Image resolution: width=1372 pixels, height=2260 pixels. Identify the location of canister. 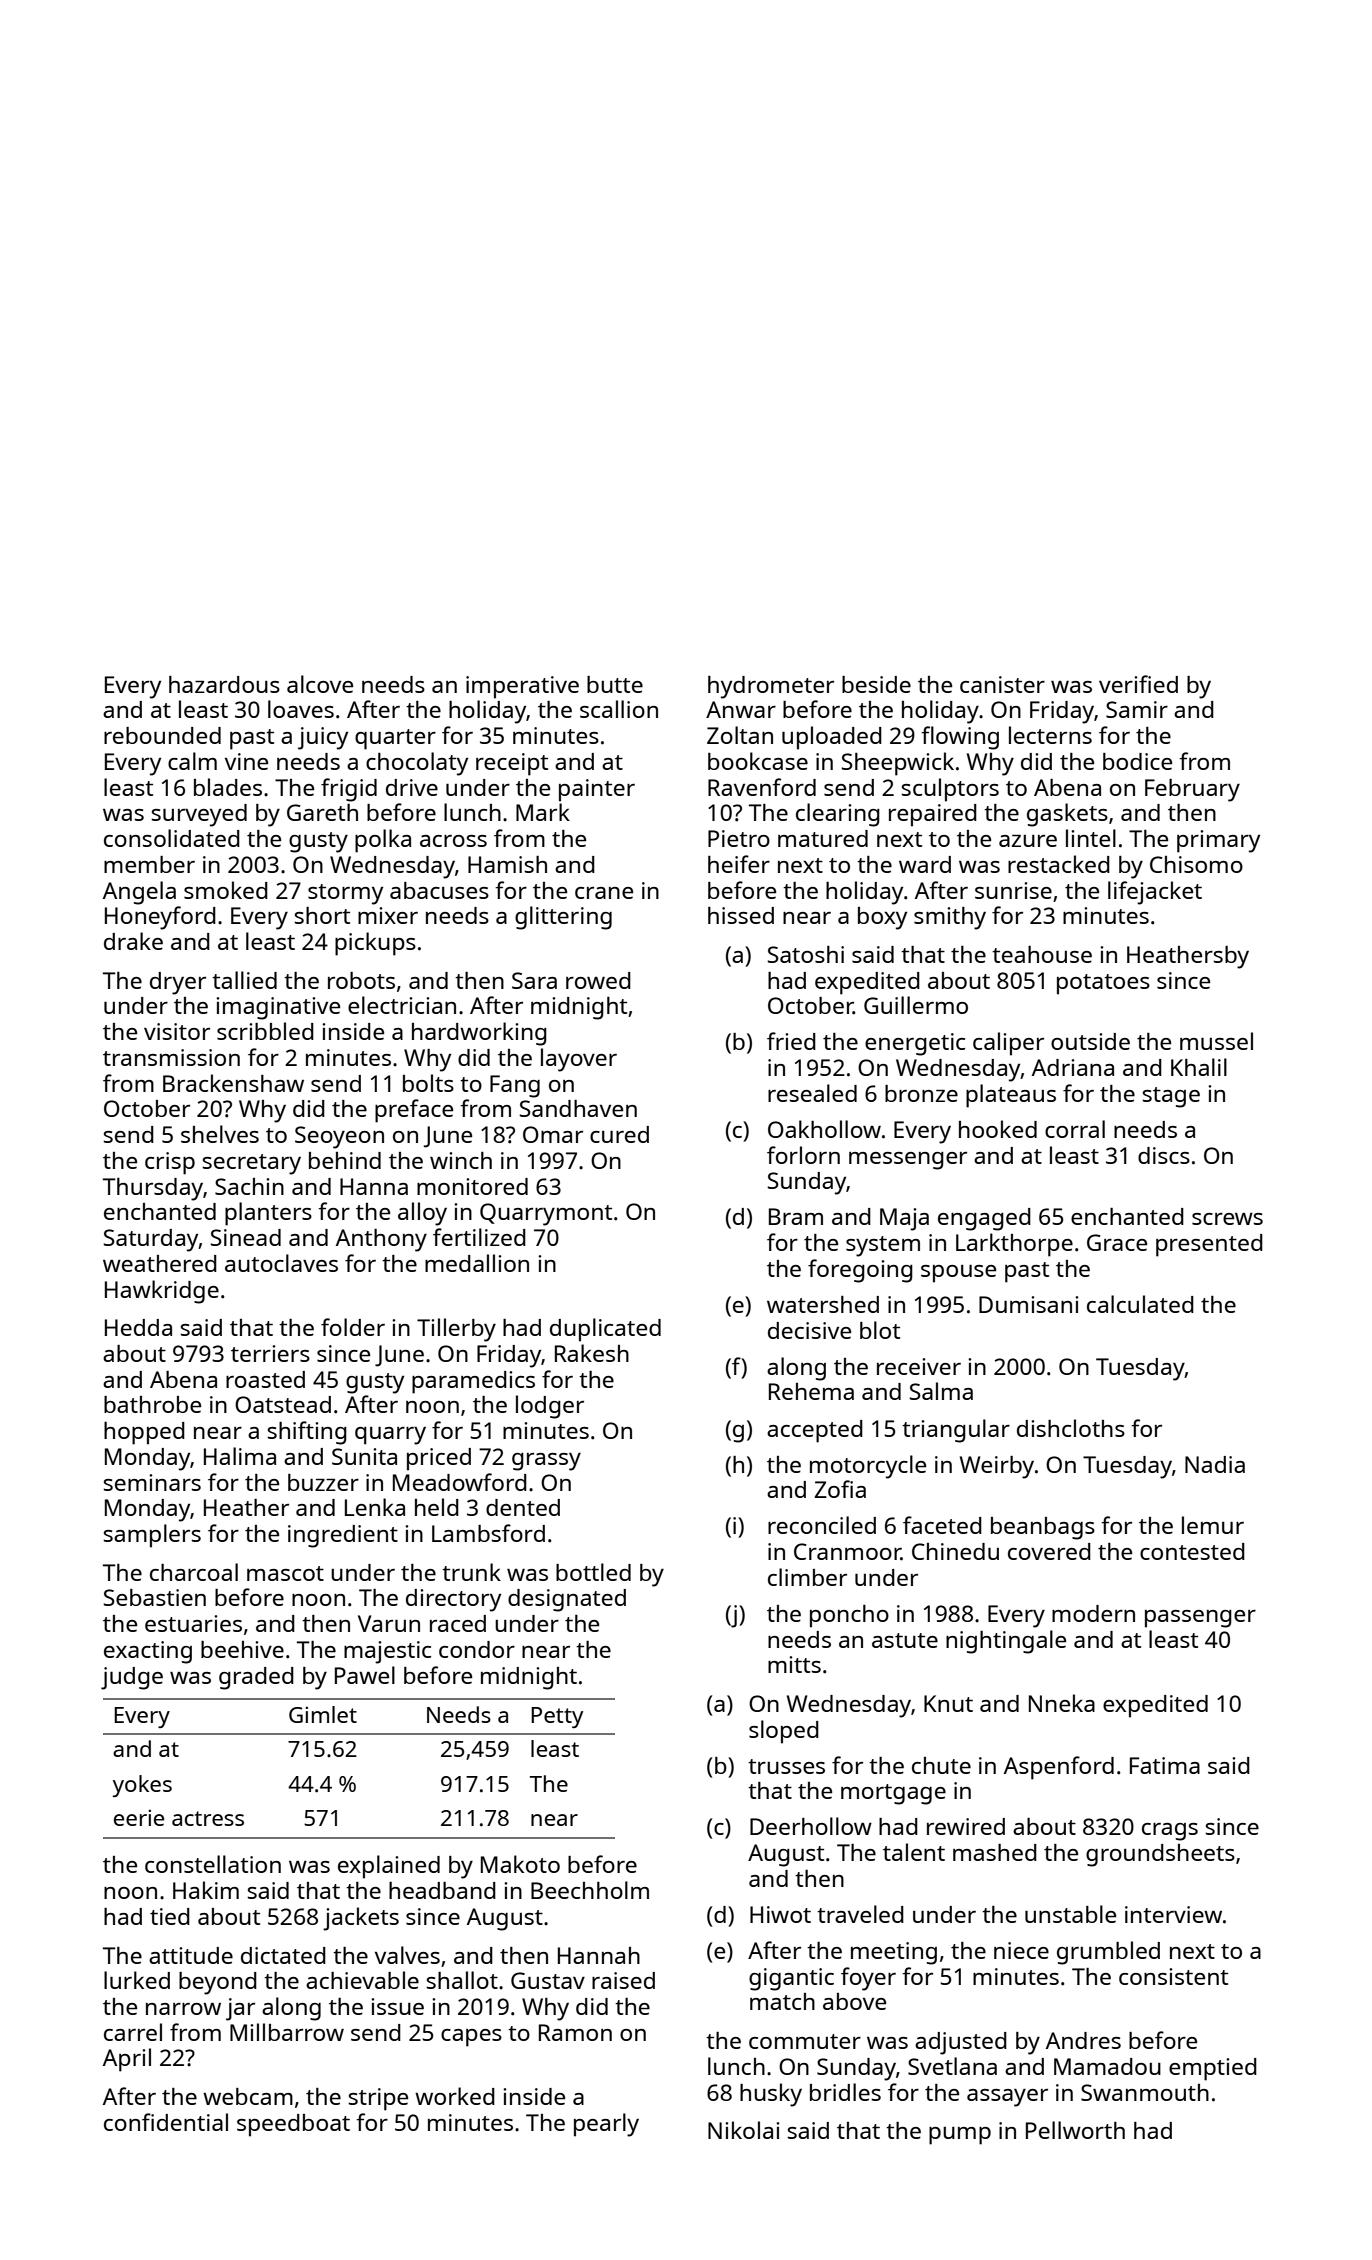
(1002, 684).
